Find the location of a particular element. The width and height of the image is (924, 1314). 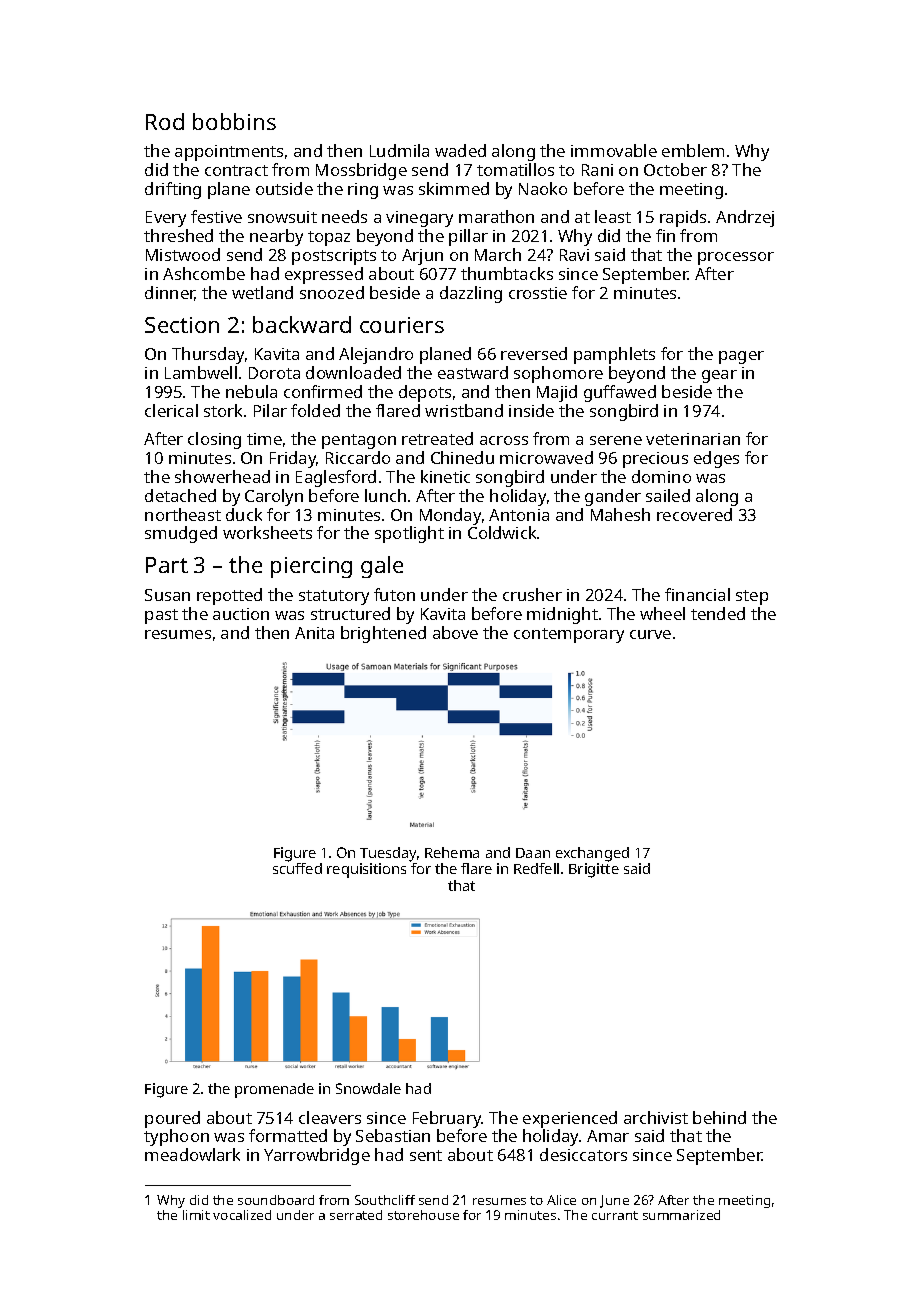

step is located at coordinates (752, 597).
